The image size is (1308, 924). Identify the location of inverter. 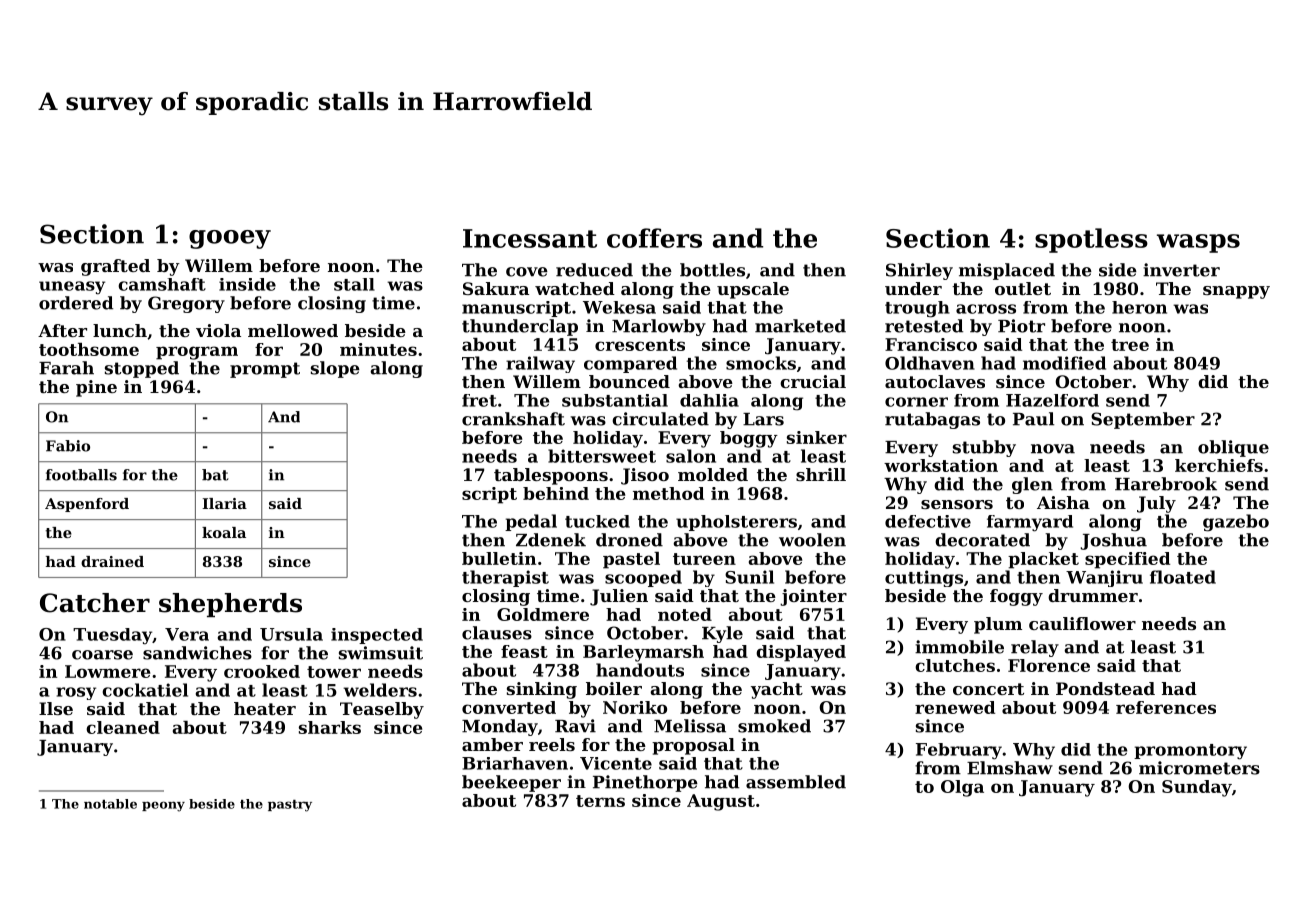
(1181, 270).
